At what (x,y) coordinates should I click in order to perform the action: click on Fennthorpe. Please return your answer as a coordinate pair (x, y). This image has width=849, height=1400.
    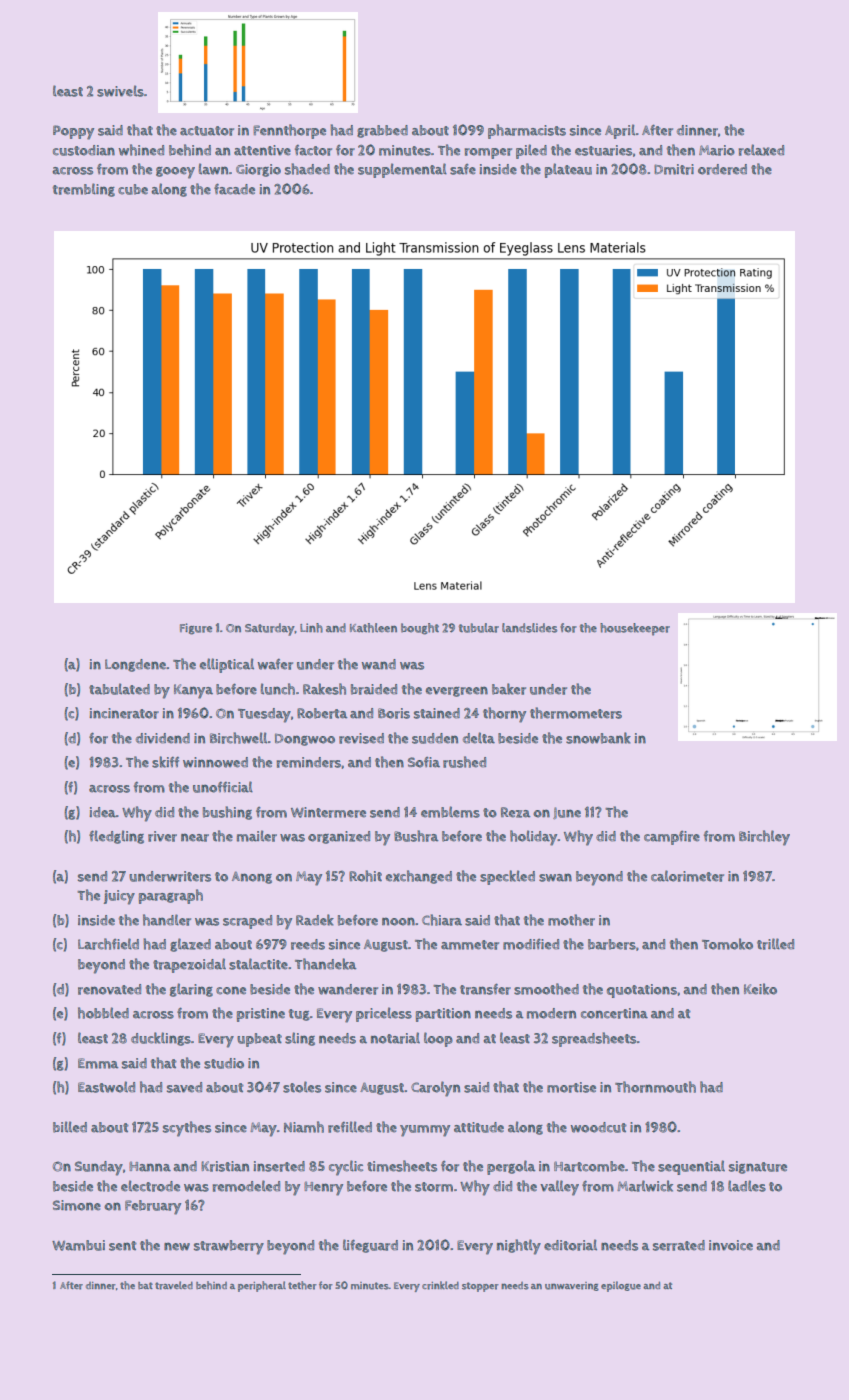
    Looking at the image, I should click on (289, 131).
